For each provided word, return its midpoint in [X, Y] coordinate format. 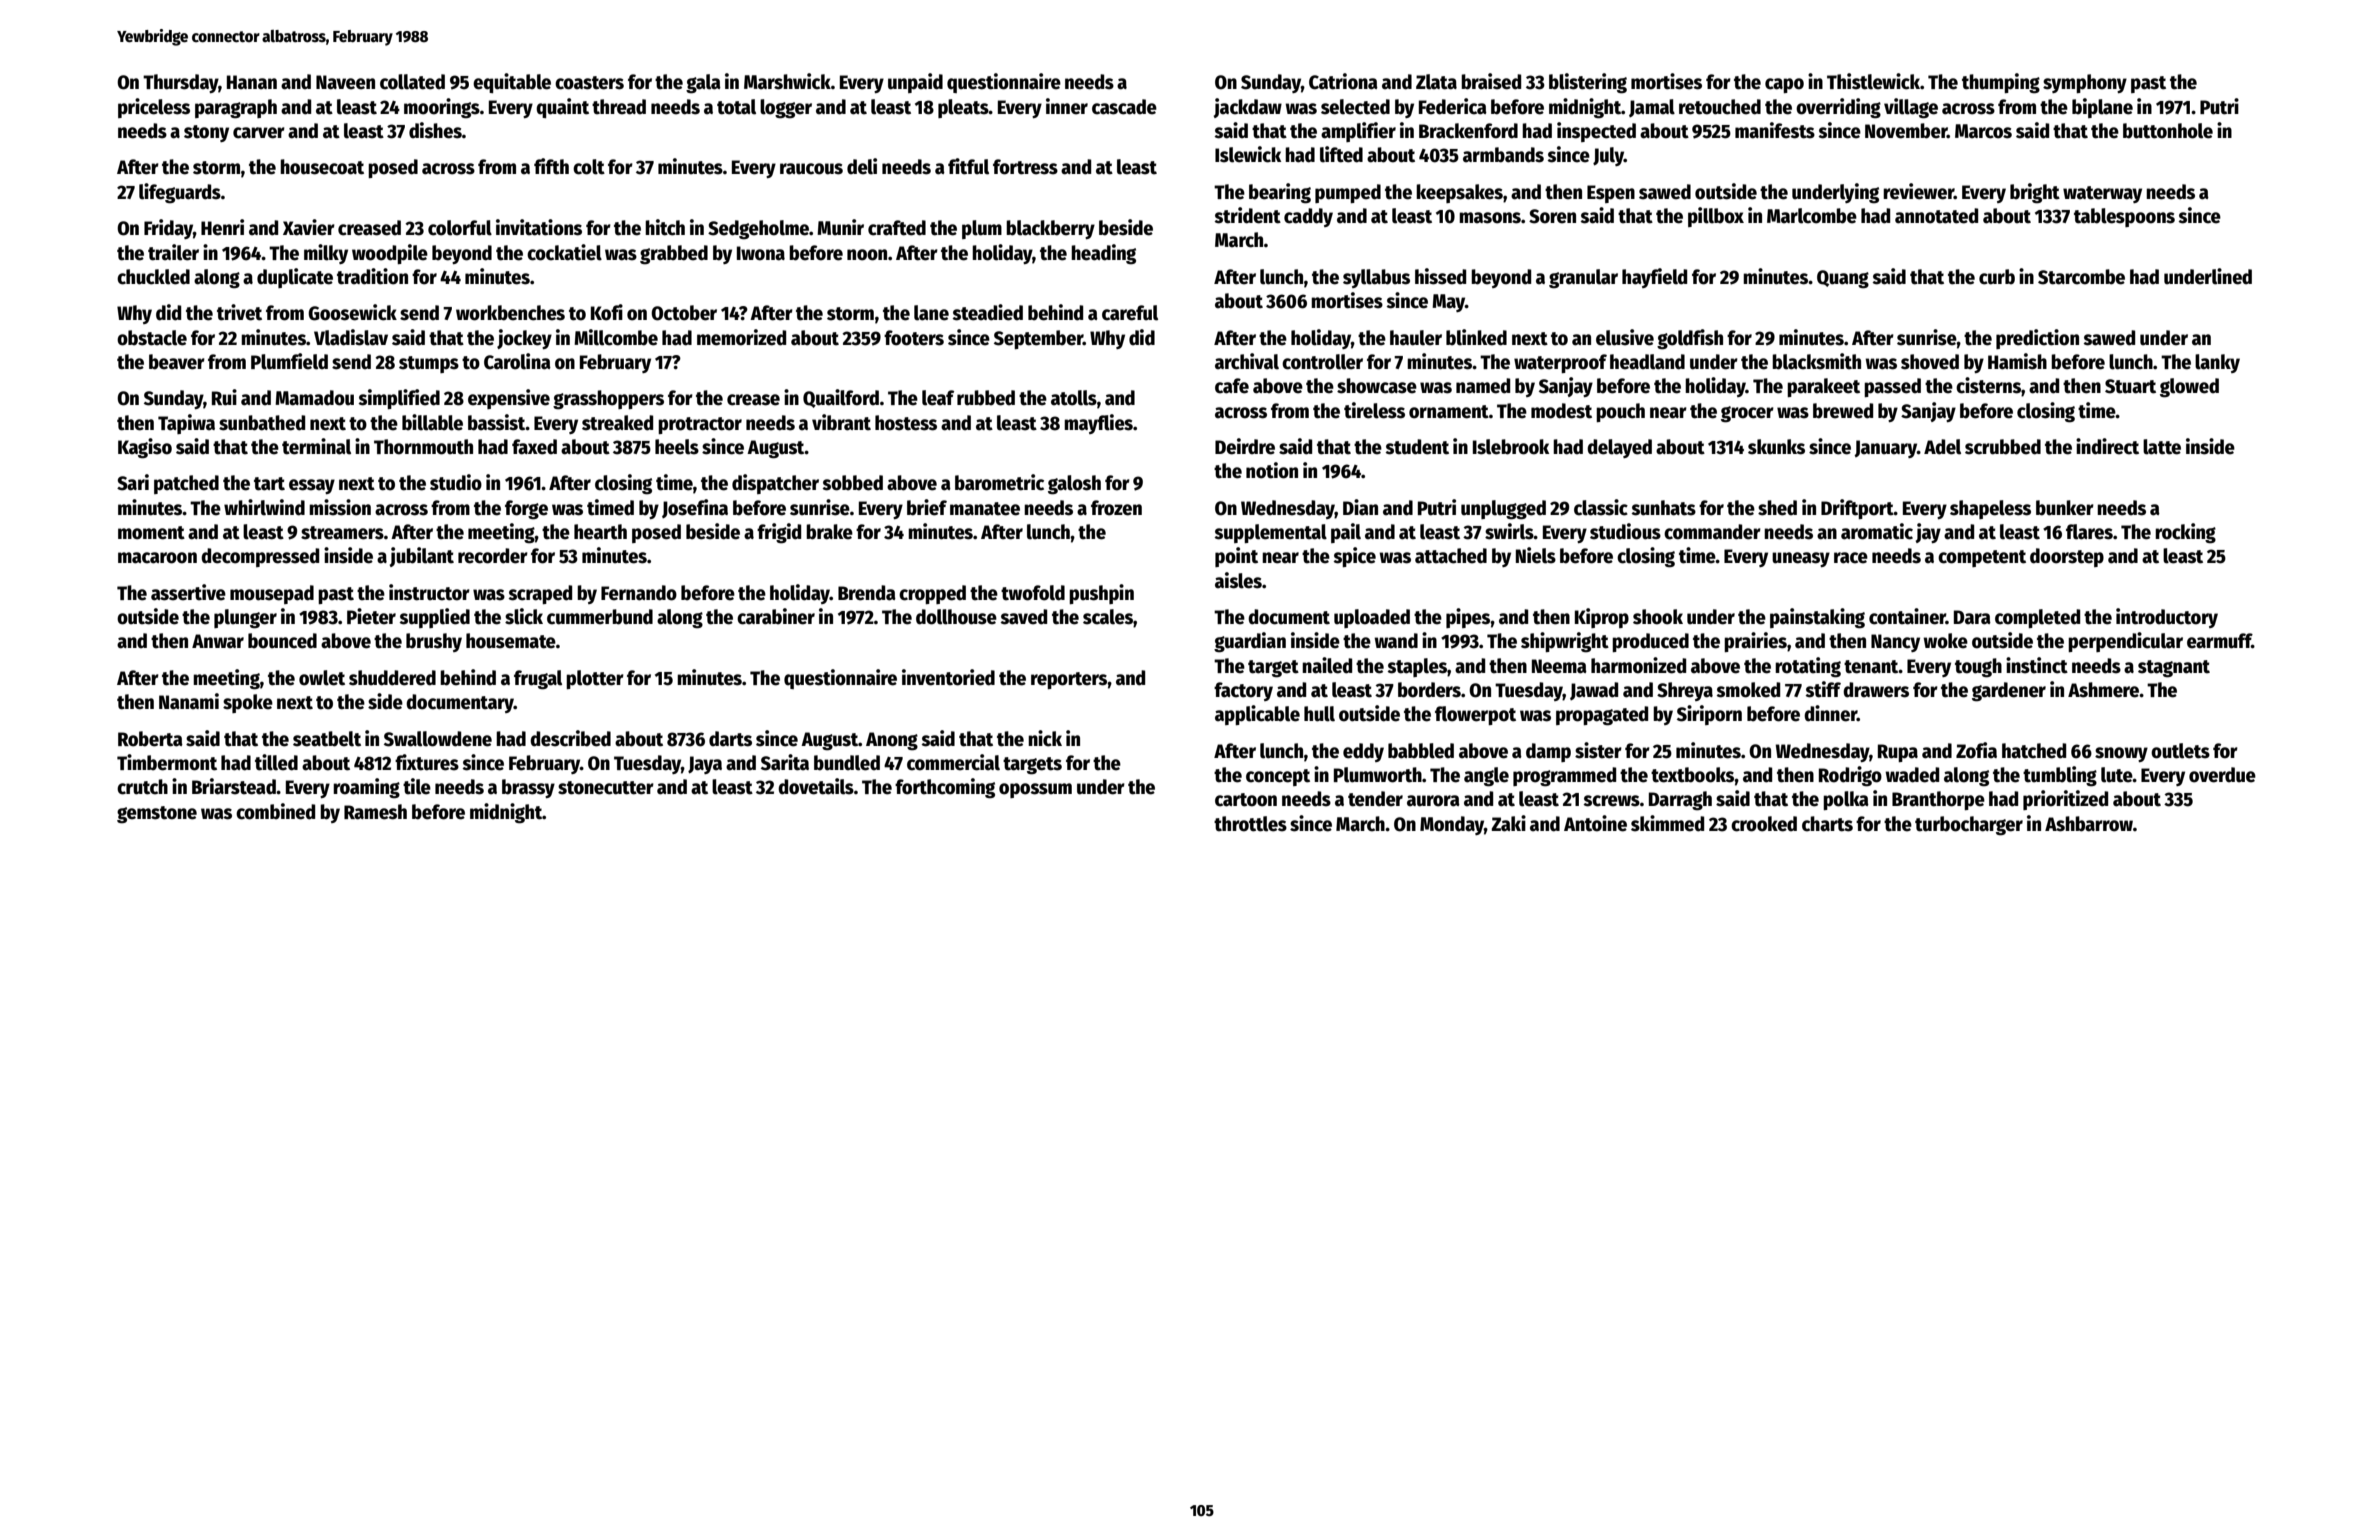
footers [914, 338]
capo [1784, 85]
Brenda [867, 593]
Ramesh [375, 812]
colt [589, 167]
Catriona [1343, 81]
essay [312, 486]
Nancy [1895, 643]
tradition [372, 276]
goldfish [1690, 339]
